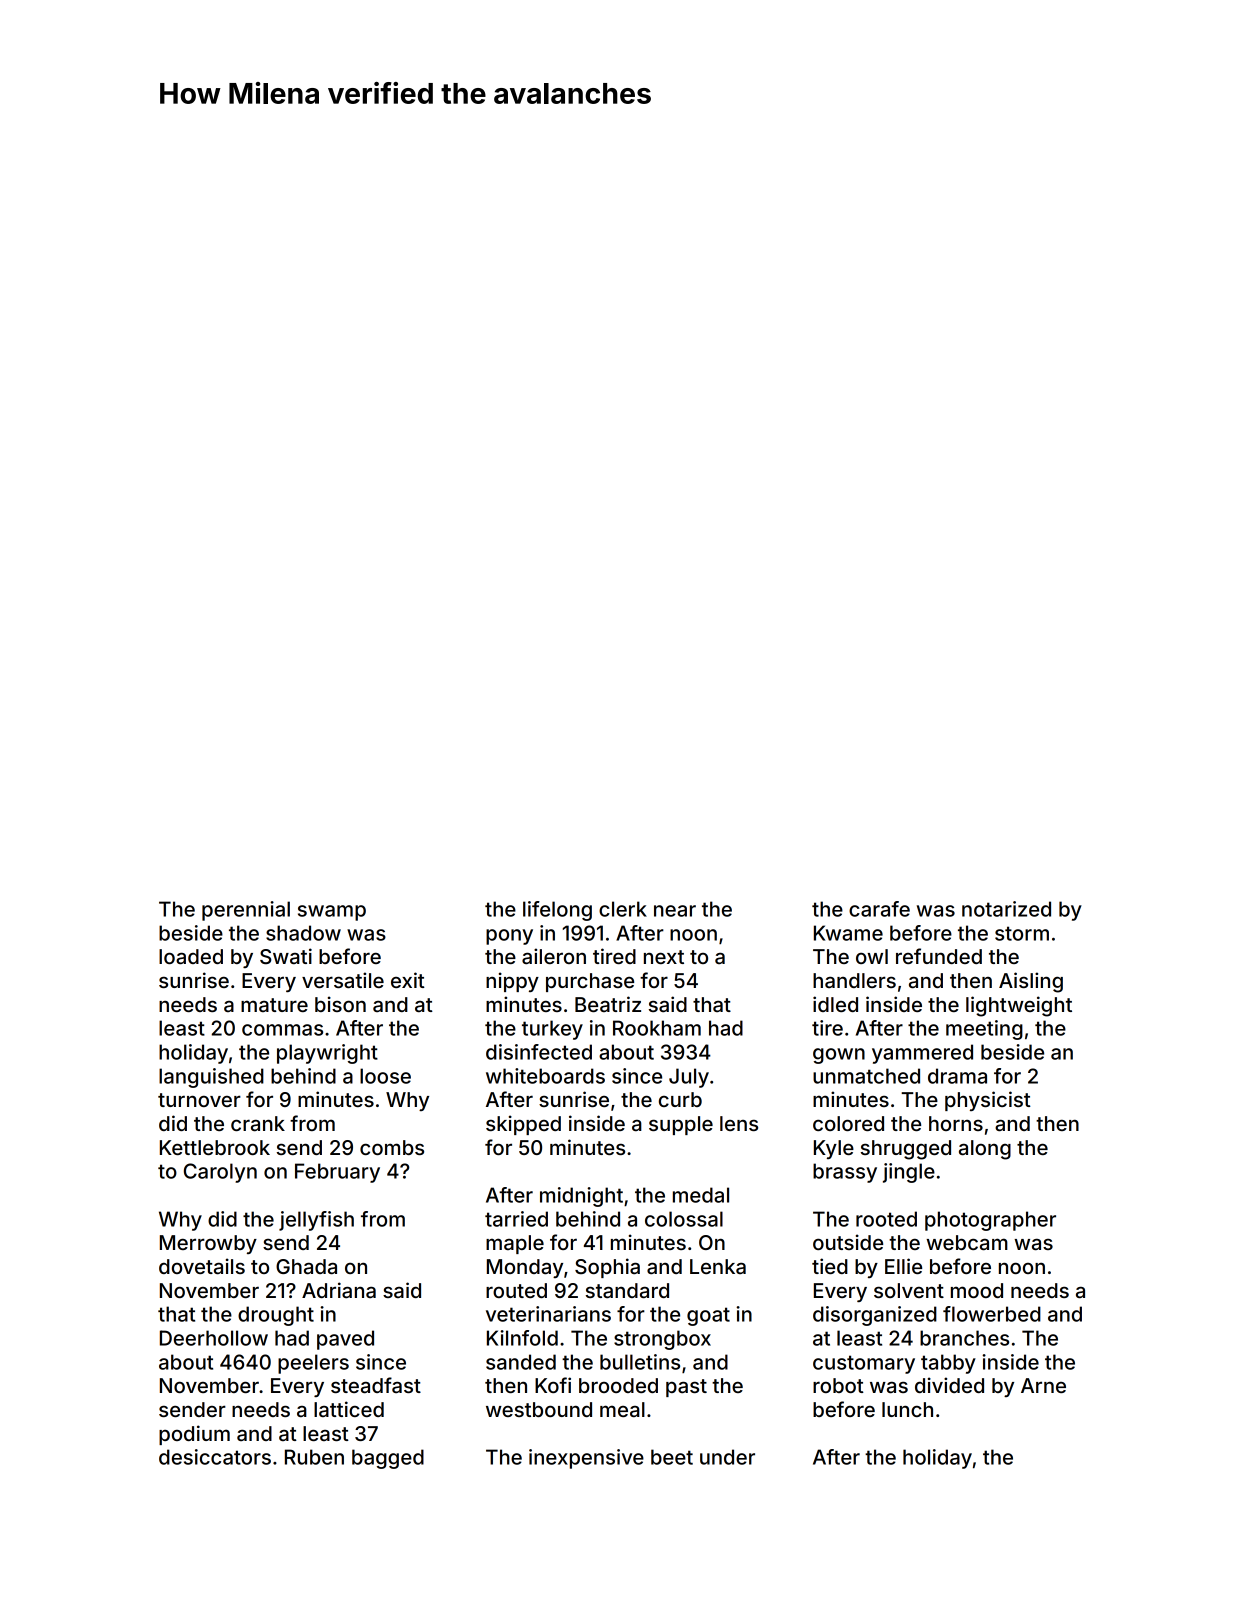 The width and height of the screenshot is (1246, 1613). I want to click on commas, so click(282, 1030).
